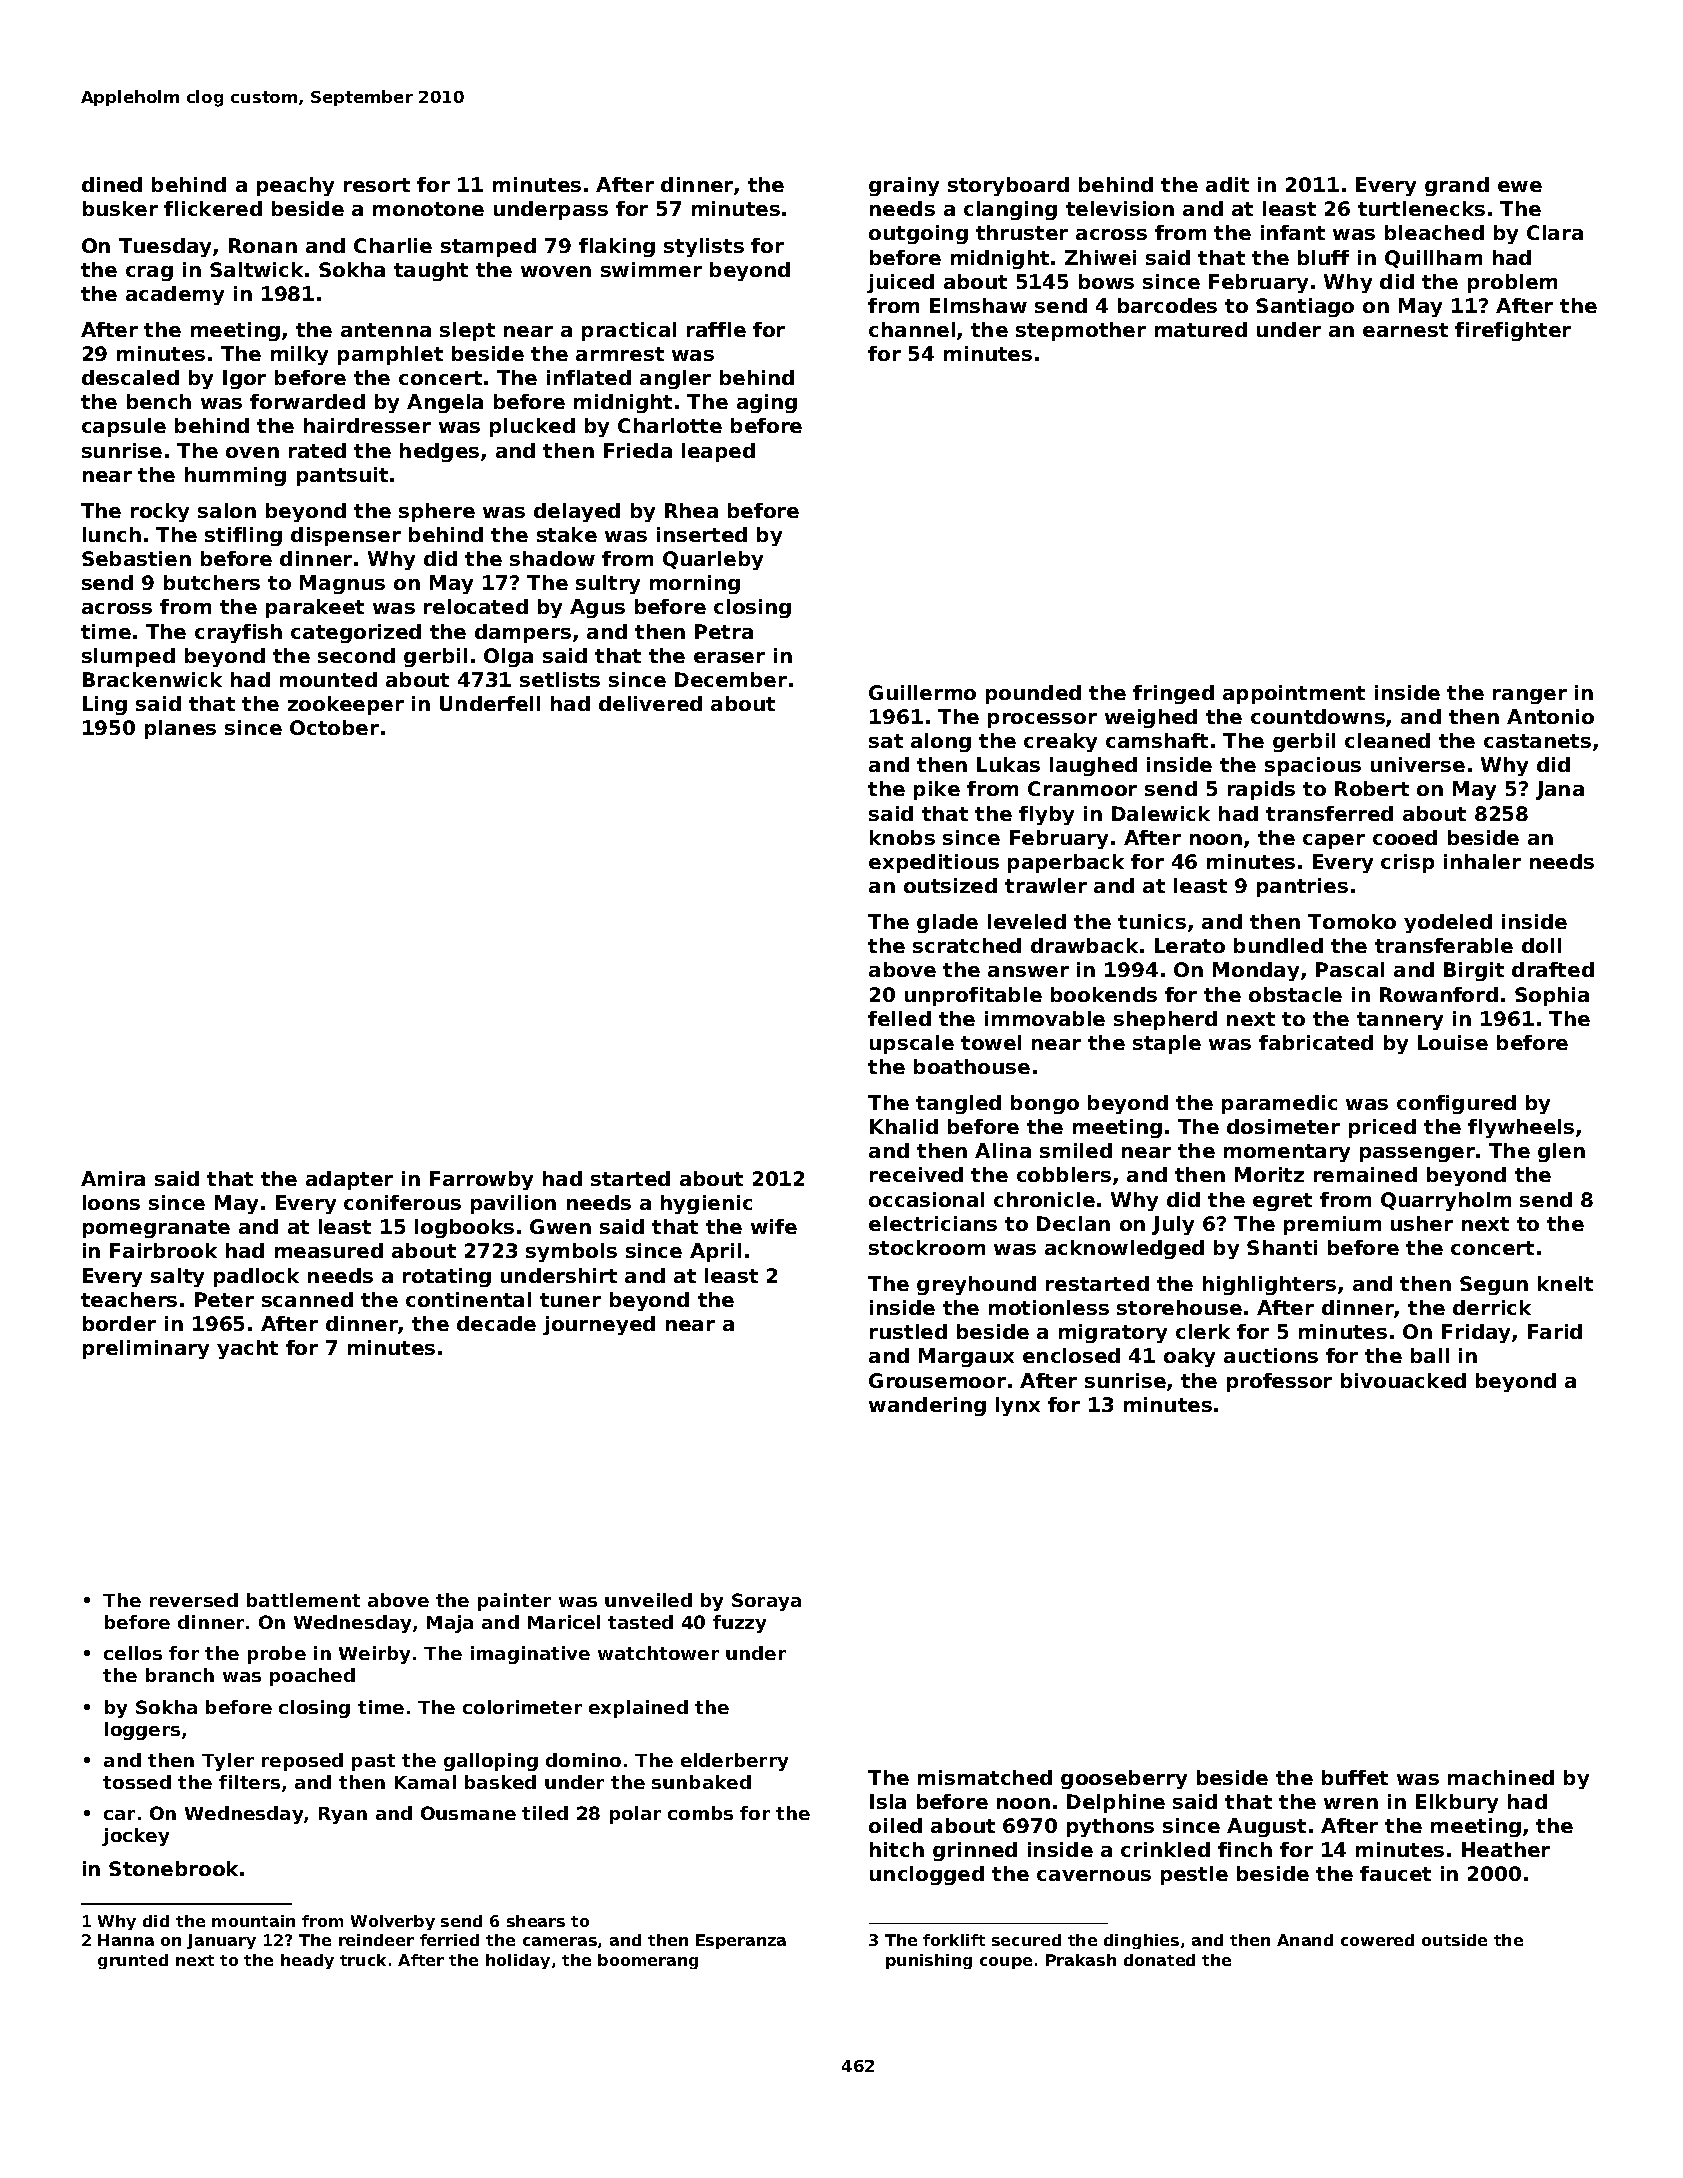 The height and width of the document is (2178, 1683). Describe the element at coordinates (1294, 694) in the document. I see `appointment` at that location.
